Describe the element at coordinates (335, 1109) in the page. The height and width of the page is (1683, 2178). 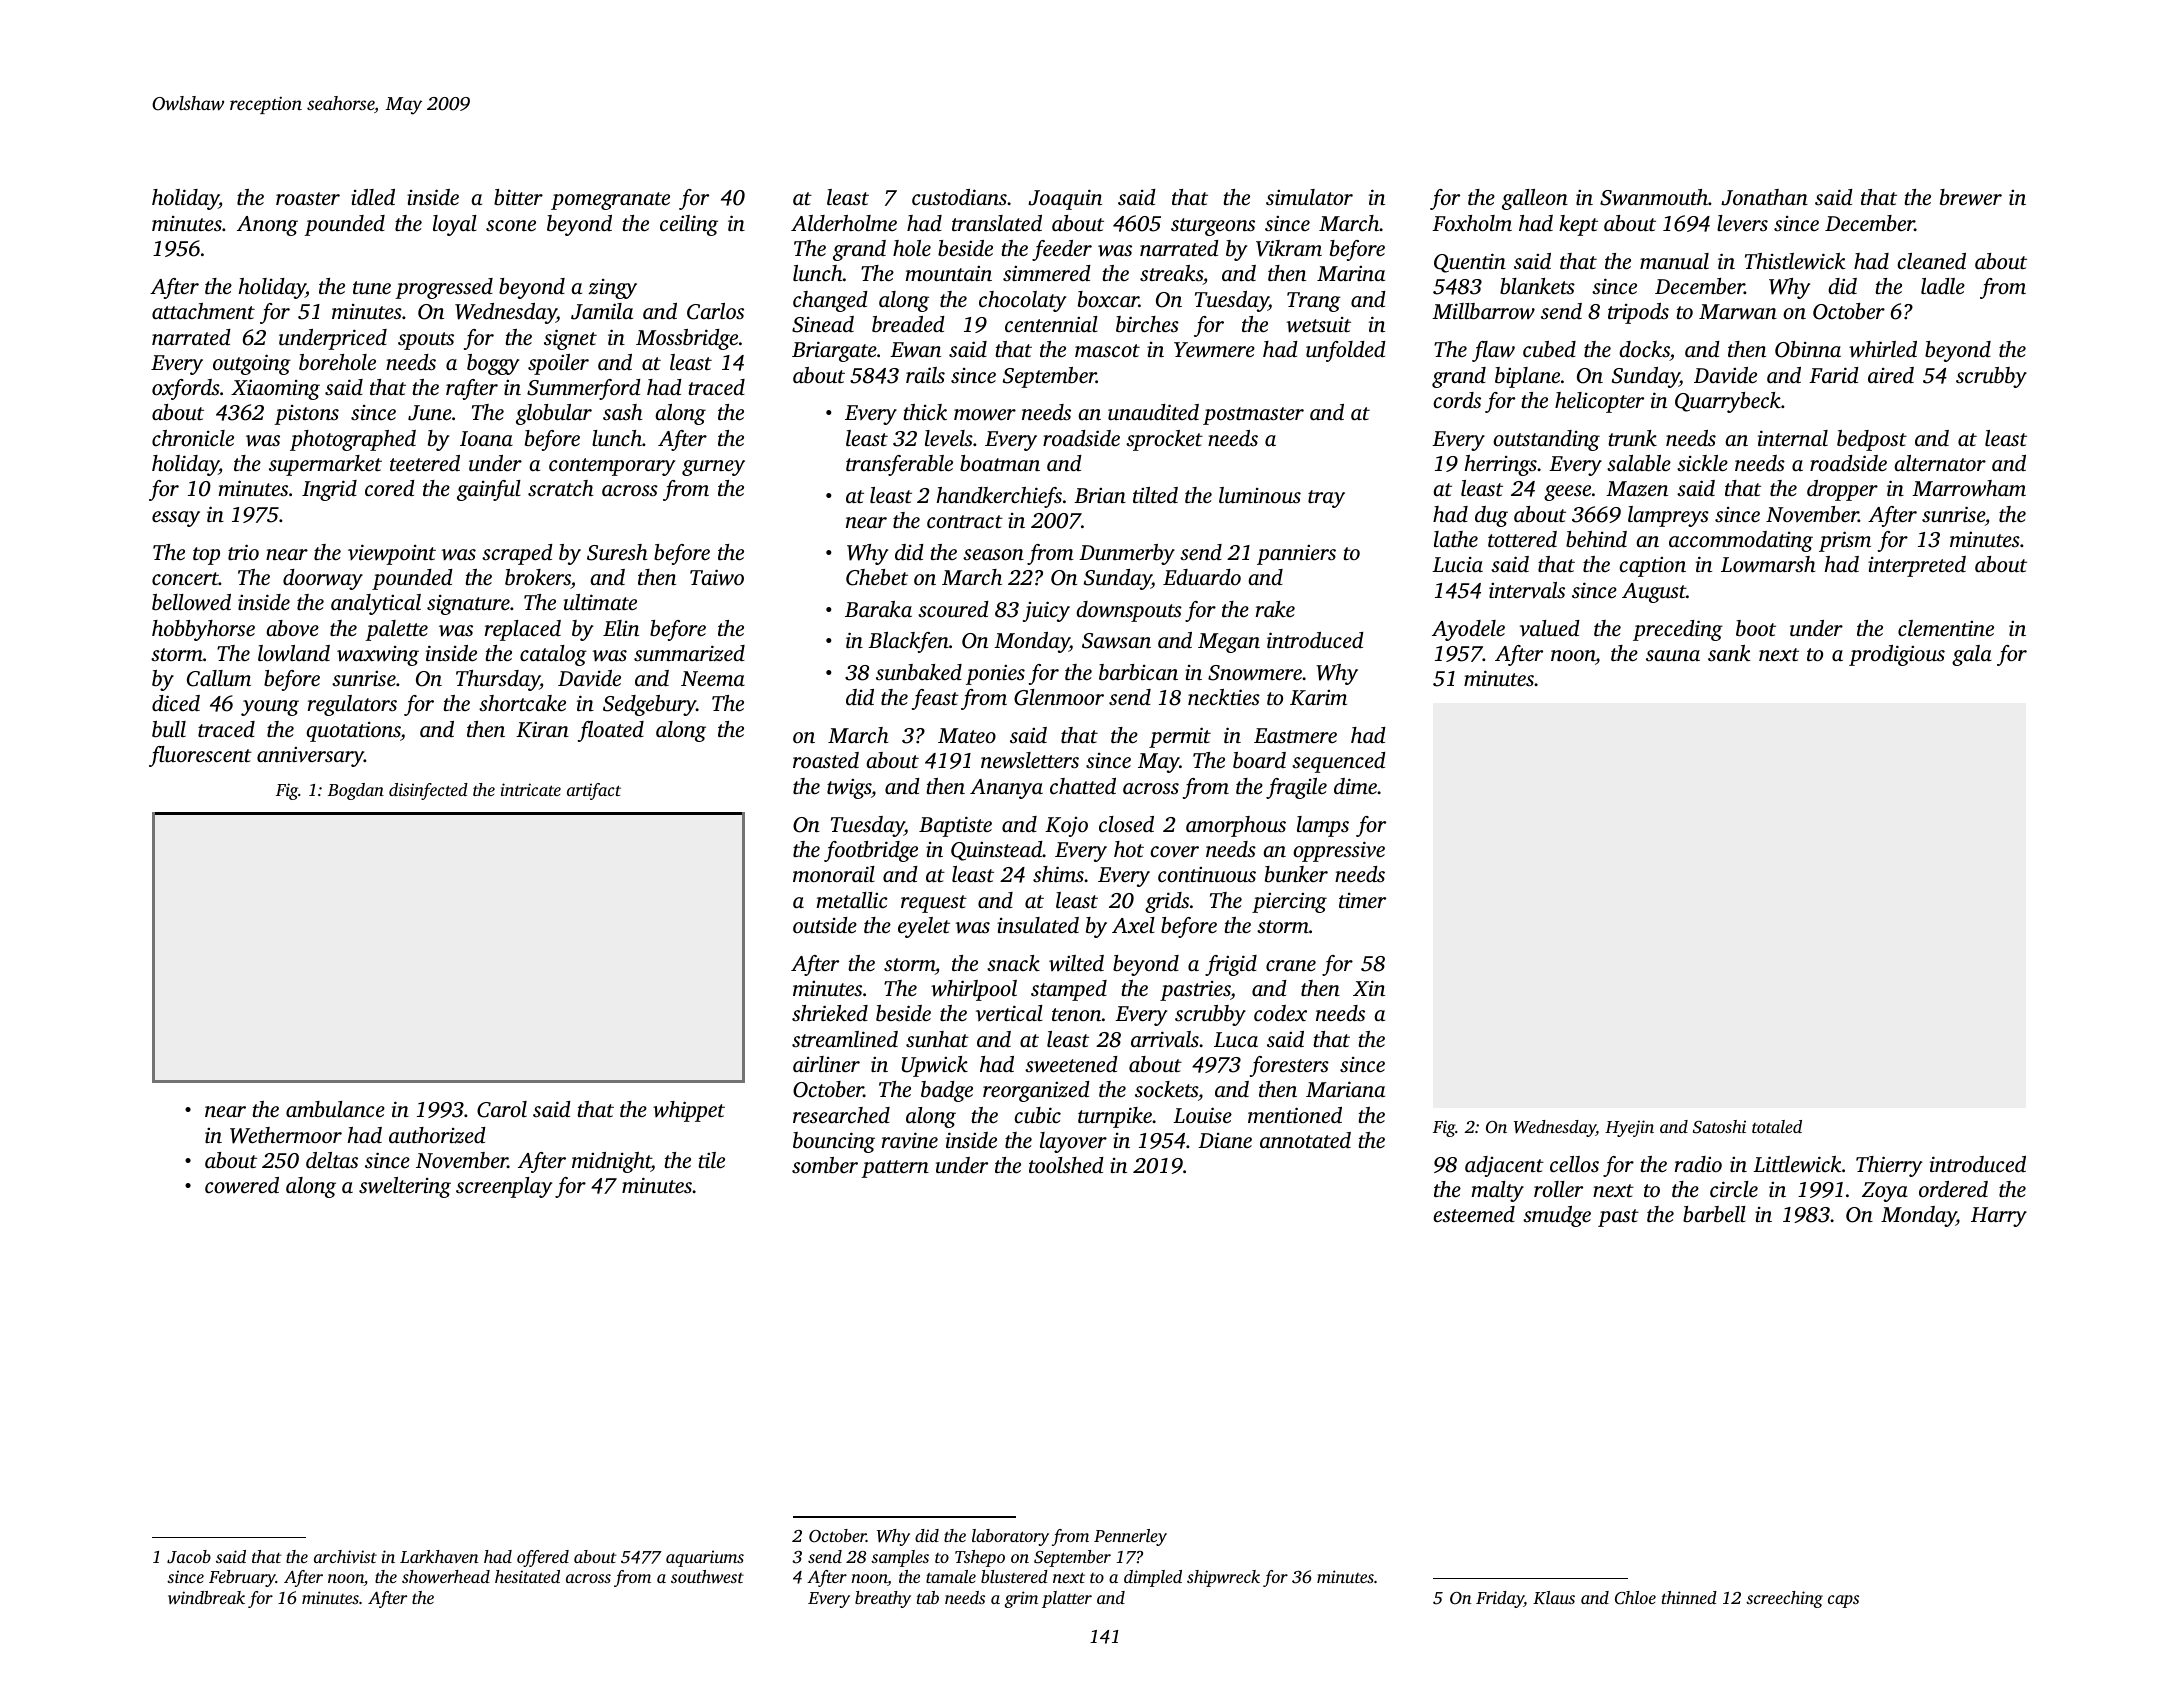
I see `ambulance` at that location.
